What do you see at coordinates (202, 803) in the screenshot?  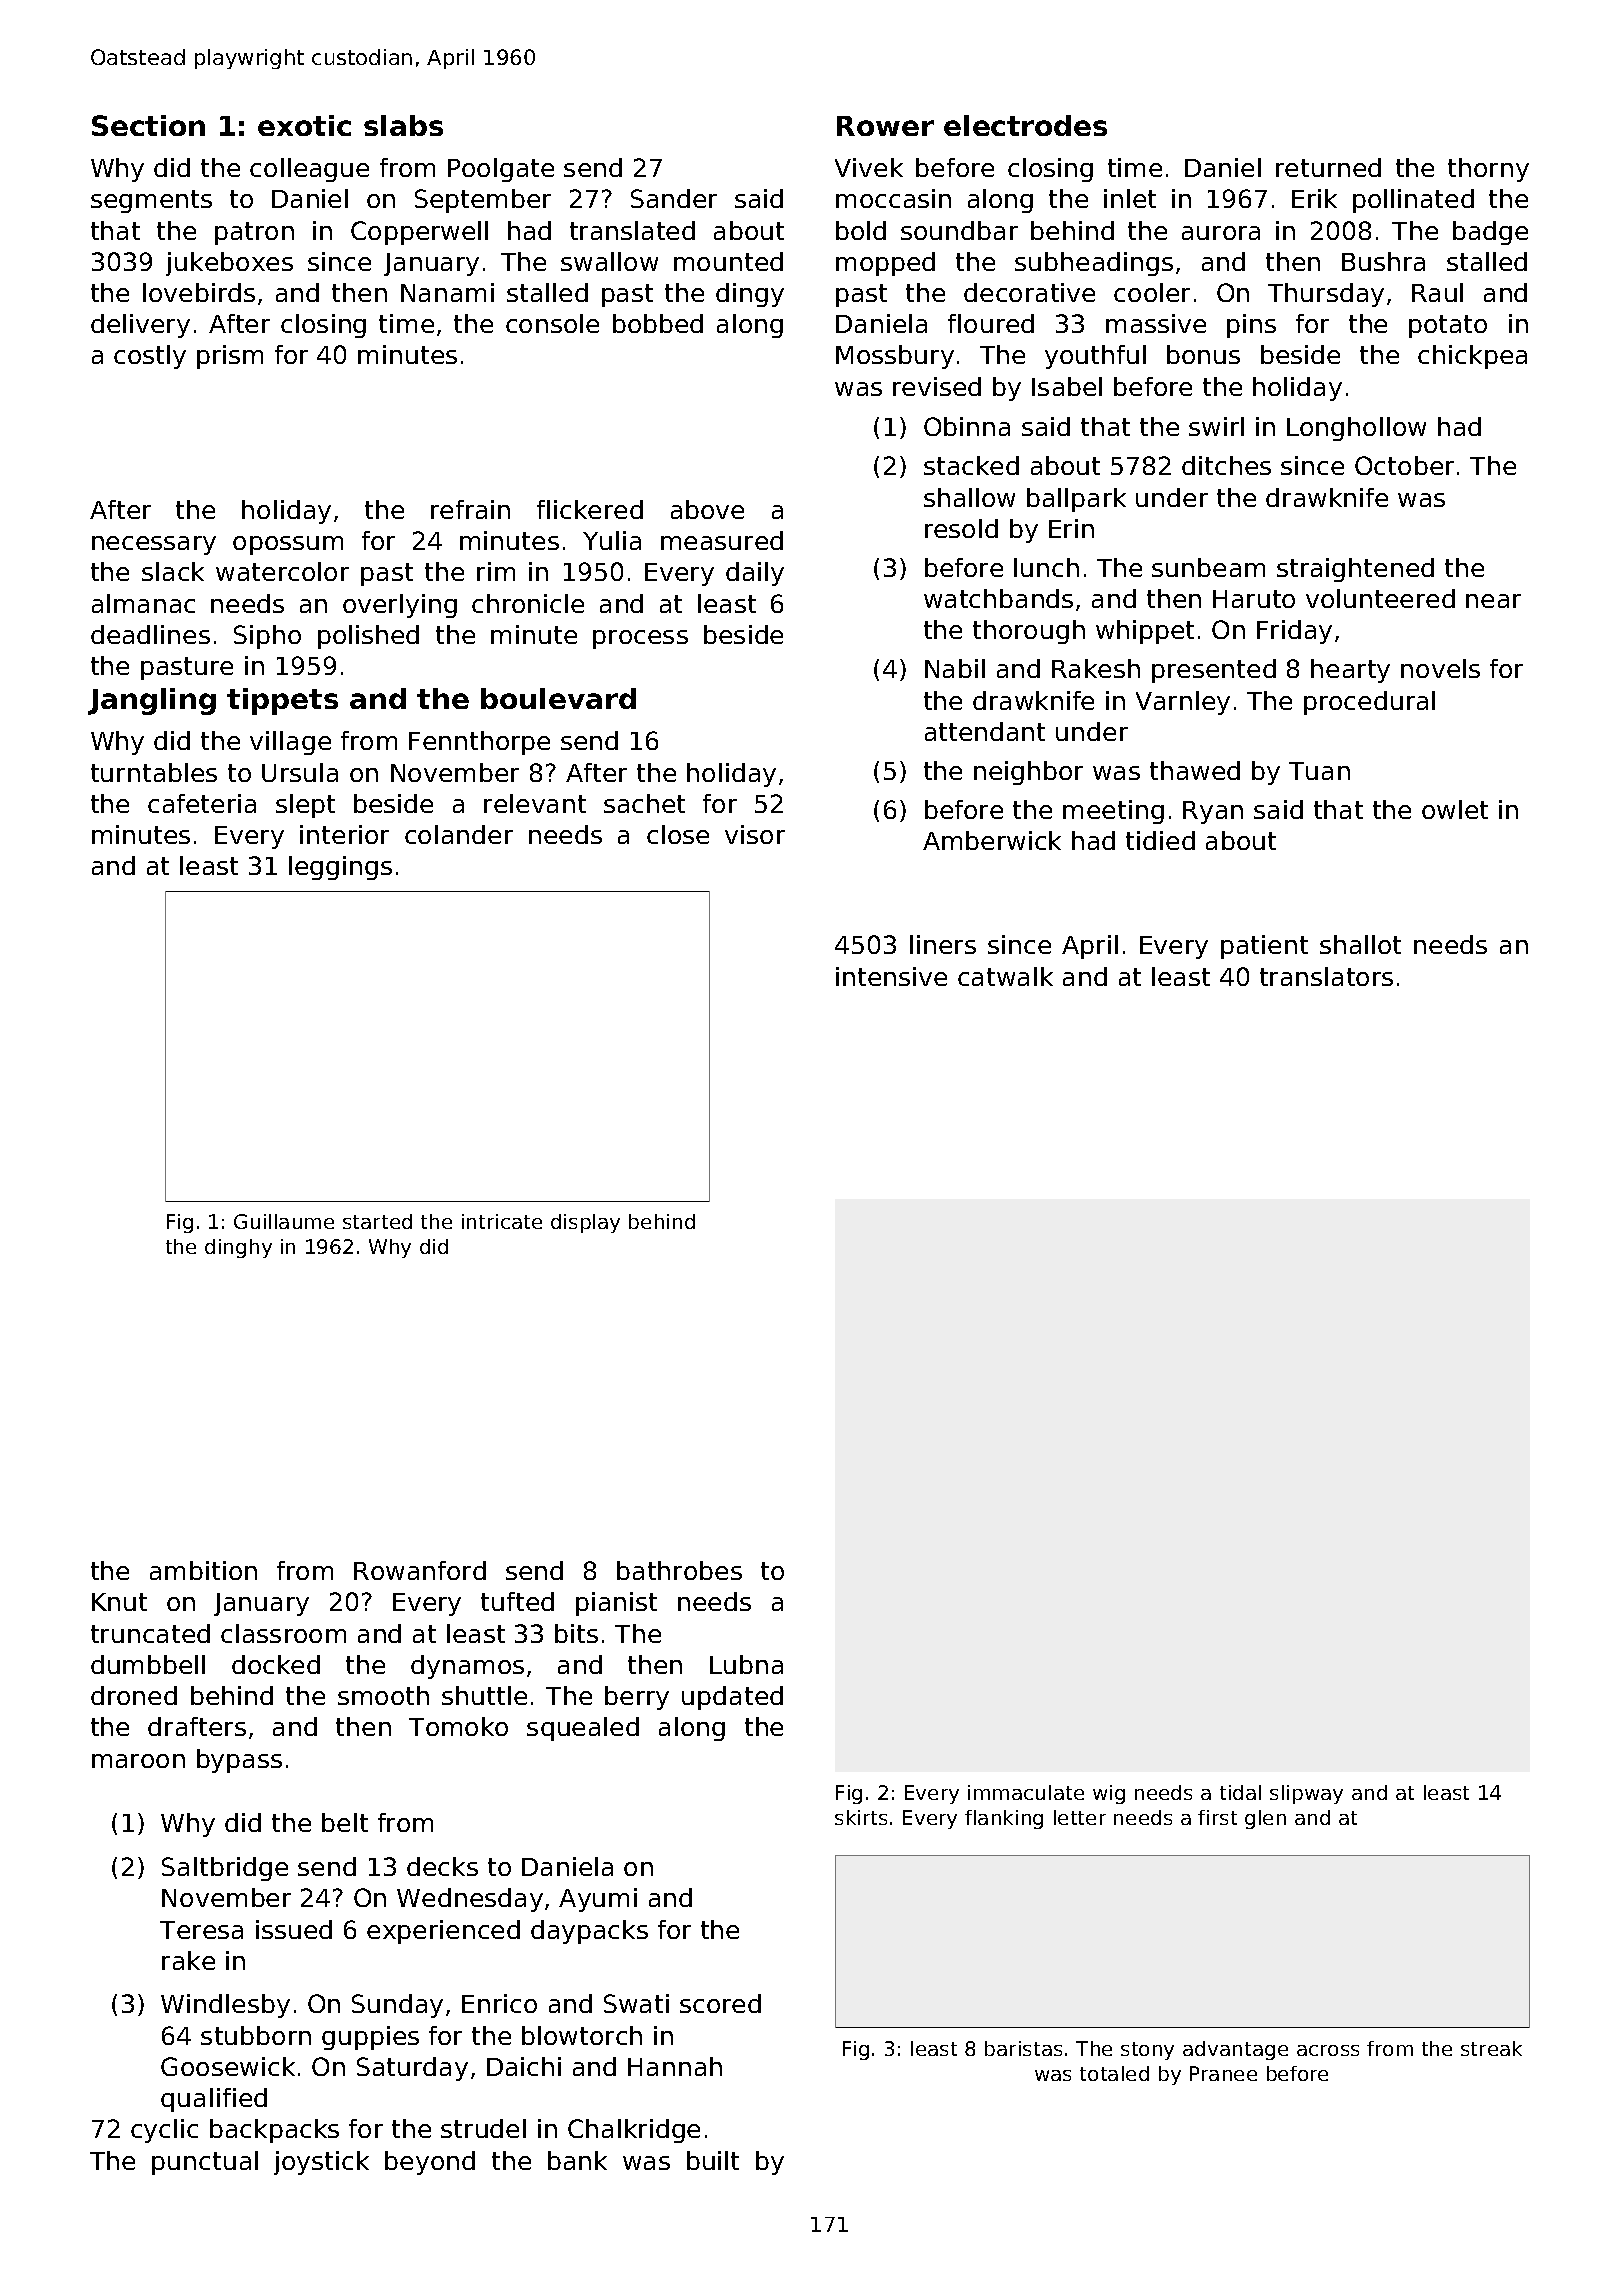 I see `cafeteria` at bounding box center [202, 803].
